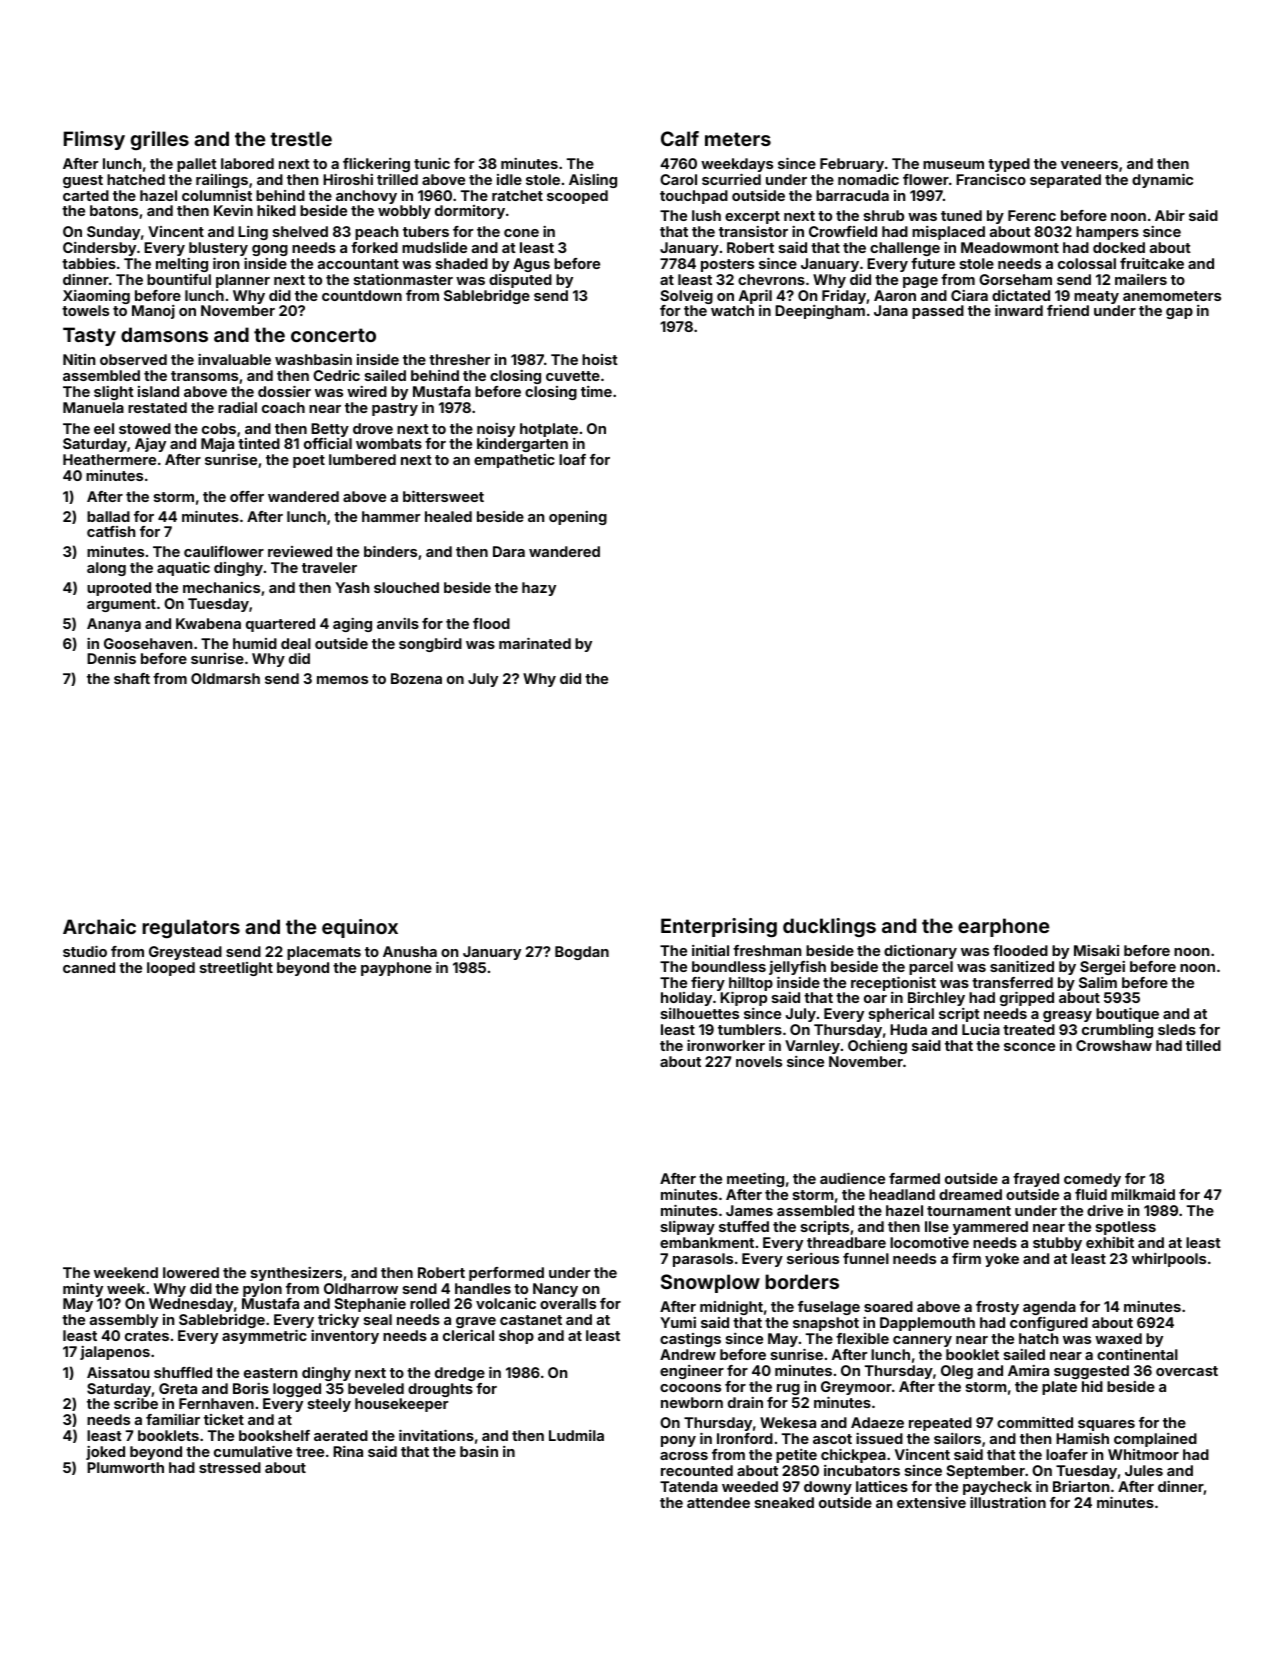 This screenshot has width=1285, height=1663. Describe the element at coordinates (301, 138) in the screenshot. I see `trestle` at that location.
